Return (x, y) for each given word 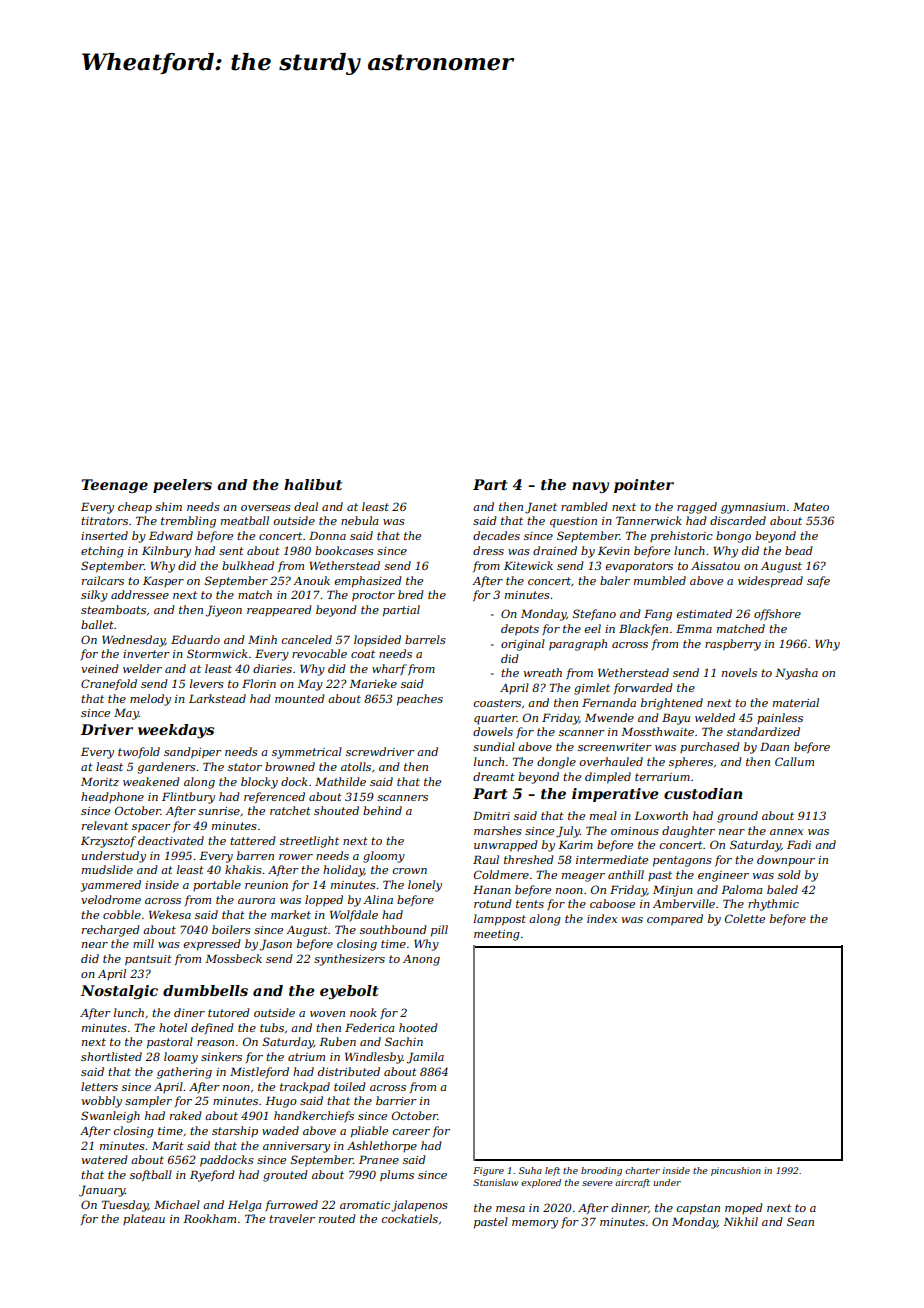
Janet (541, 508)
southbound (393, 929)
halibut (313, 484)
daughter (688, 832)
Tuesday (125, 1206)
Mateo (811, 507)
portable (217, 885)
